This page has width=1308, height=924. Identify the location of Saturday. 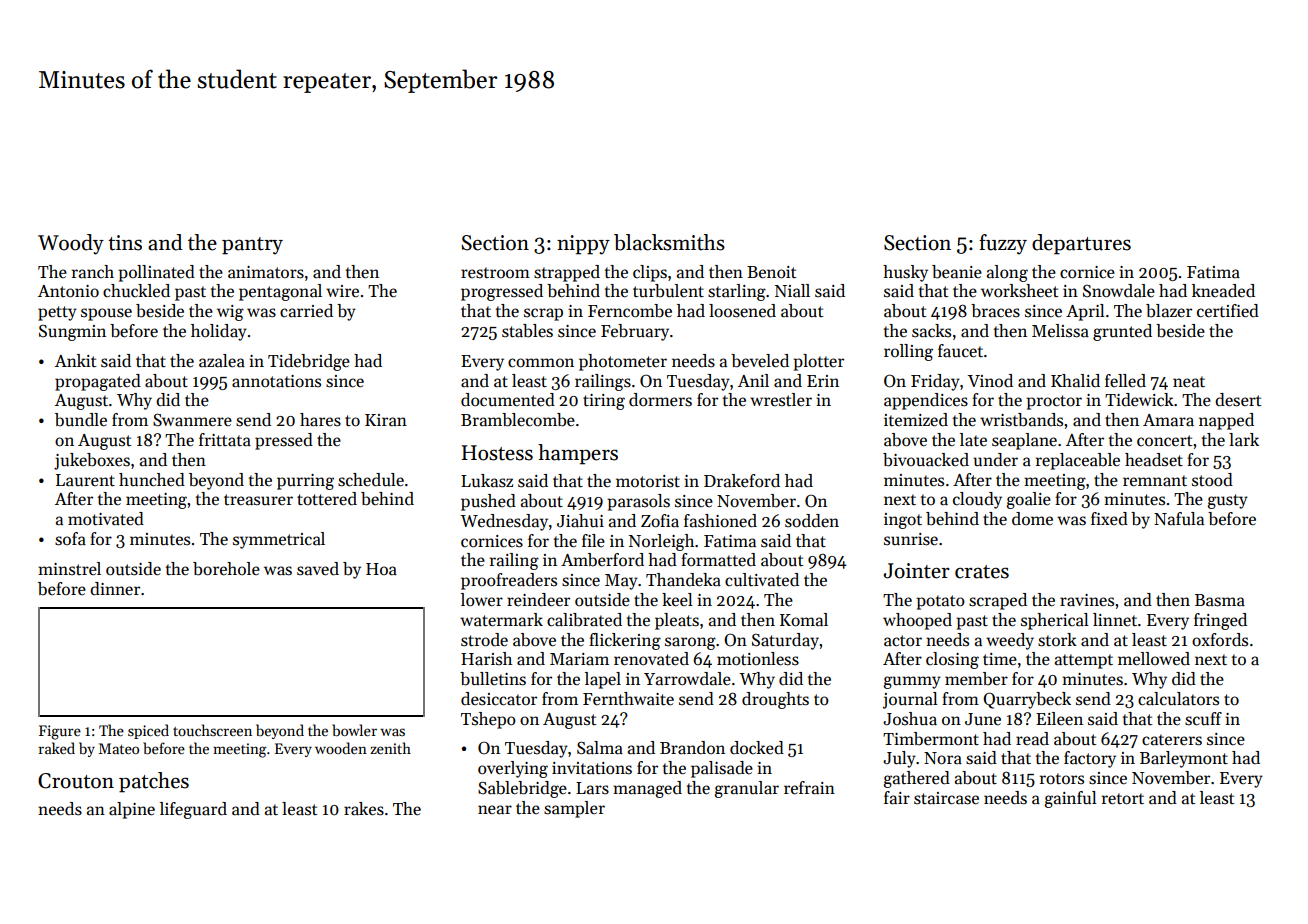
(785, 641).
